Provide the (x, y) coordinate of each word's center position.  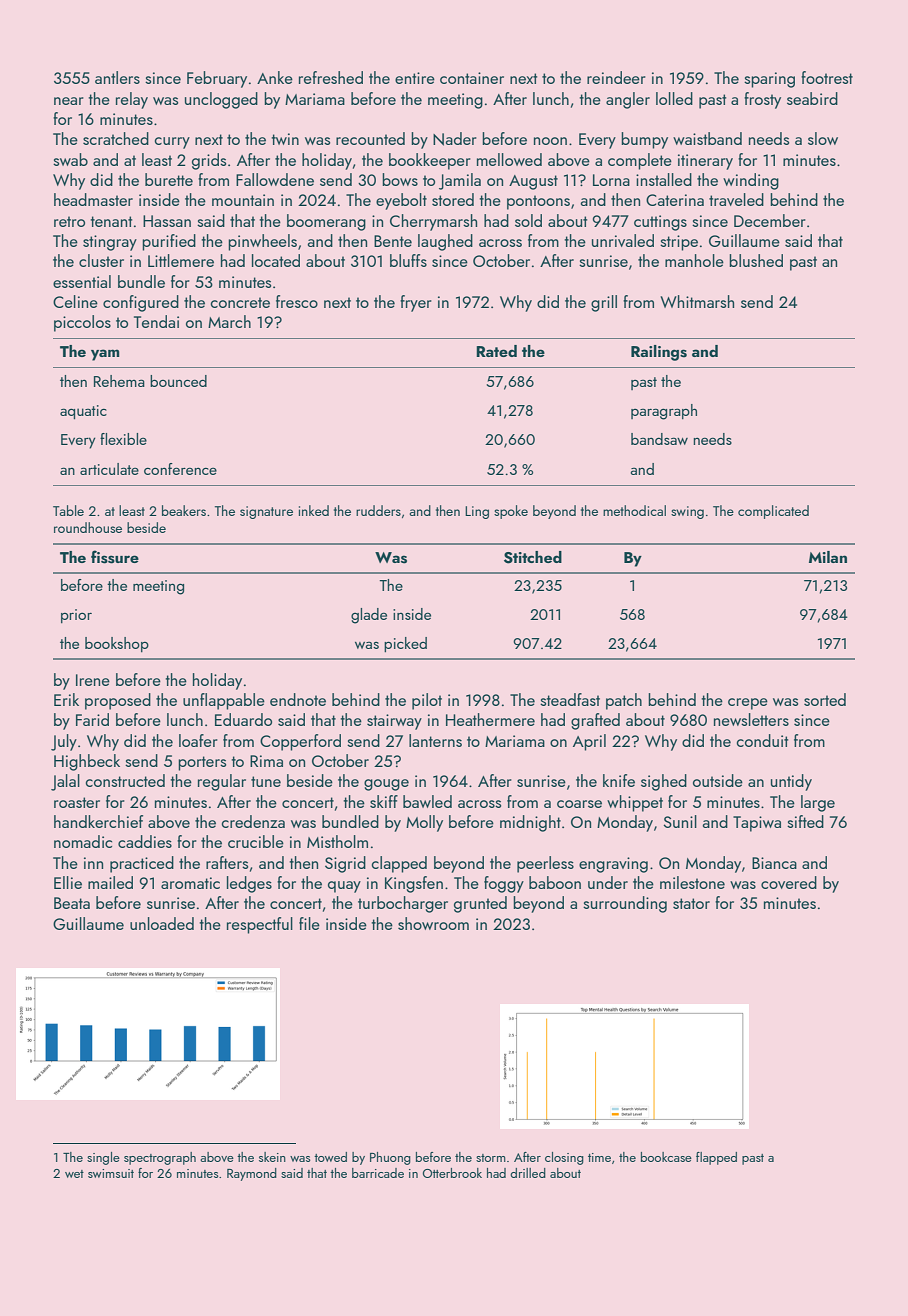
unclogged (221, 100)
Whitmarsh (697, 301)
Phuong (390, 1158)
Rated (496, 351)
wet (74, 1174)
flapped (716, 1158)
